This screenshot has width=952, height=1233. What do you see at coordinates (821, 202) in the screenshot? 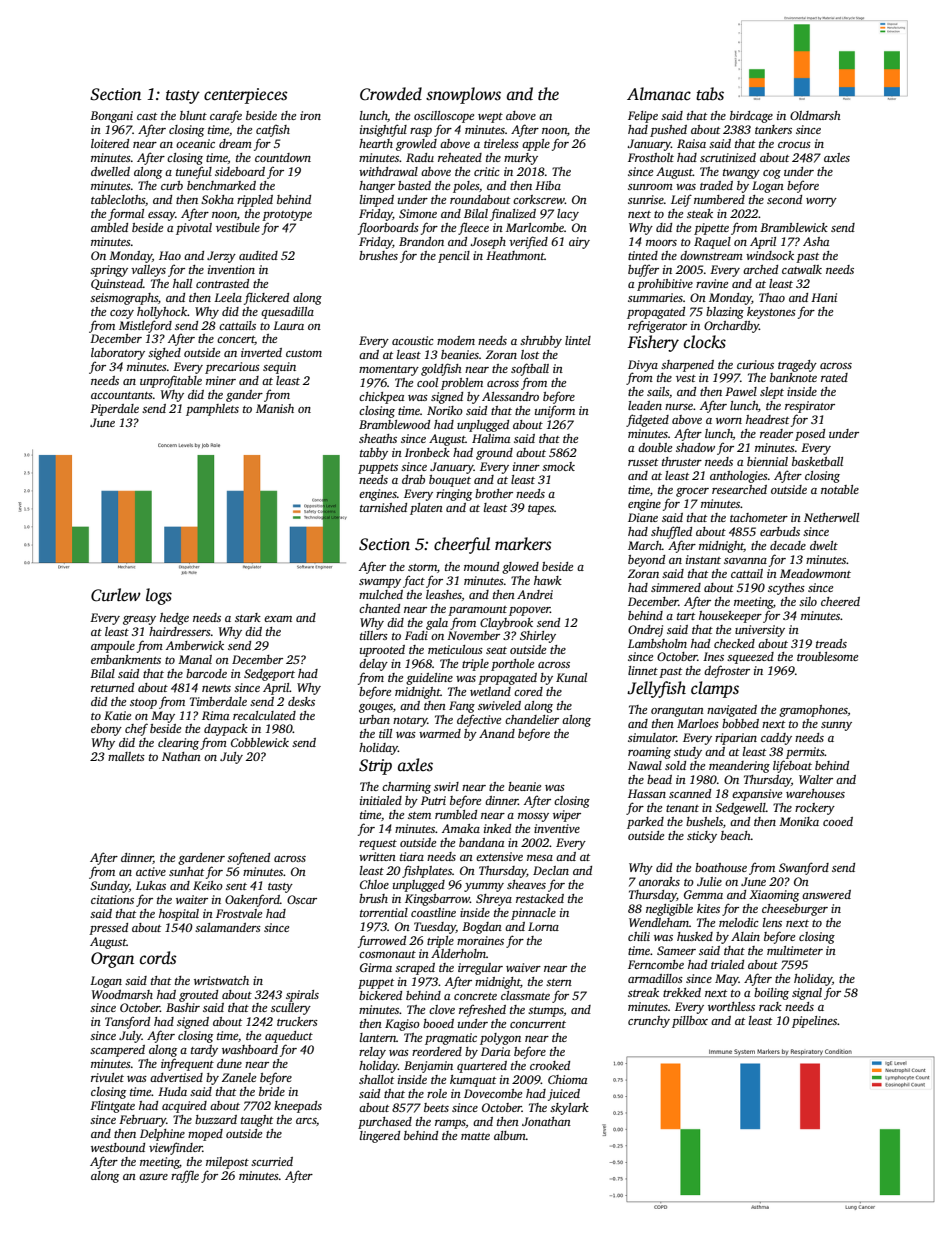
I see `worry` at bounding box center [821, 202].
